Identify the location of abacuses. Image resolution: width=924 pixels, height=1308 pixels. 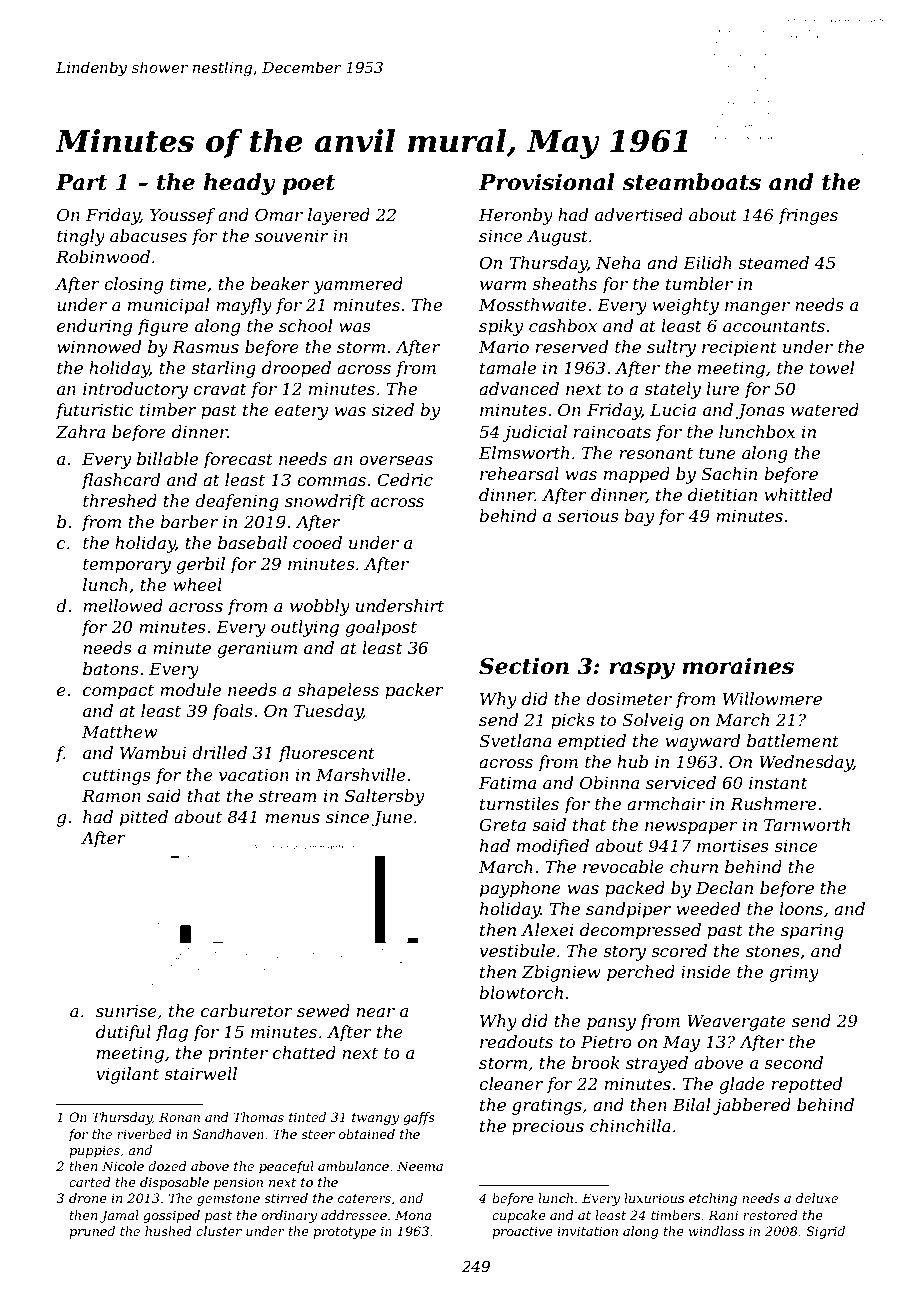
(148, 235).
